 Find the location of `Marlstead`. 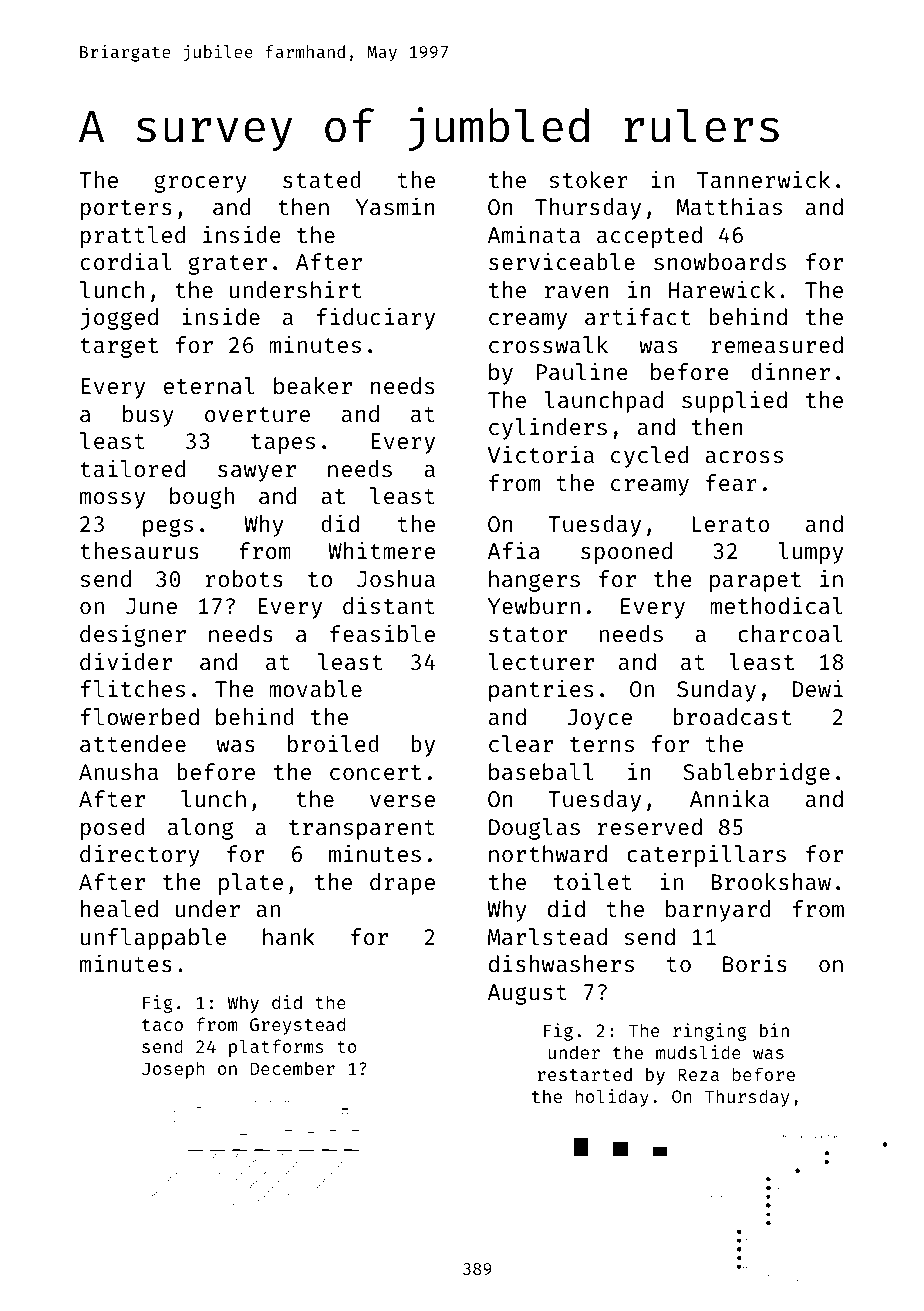

Marlstead is located at coordinates (547, 936).
